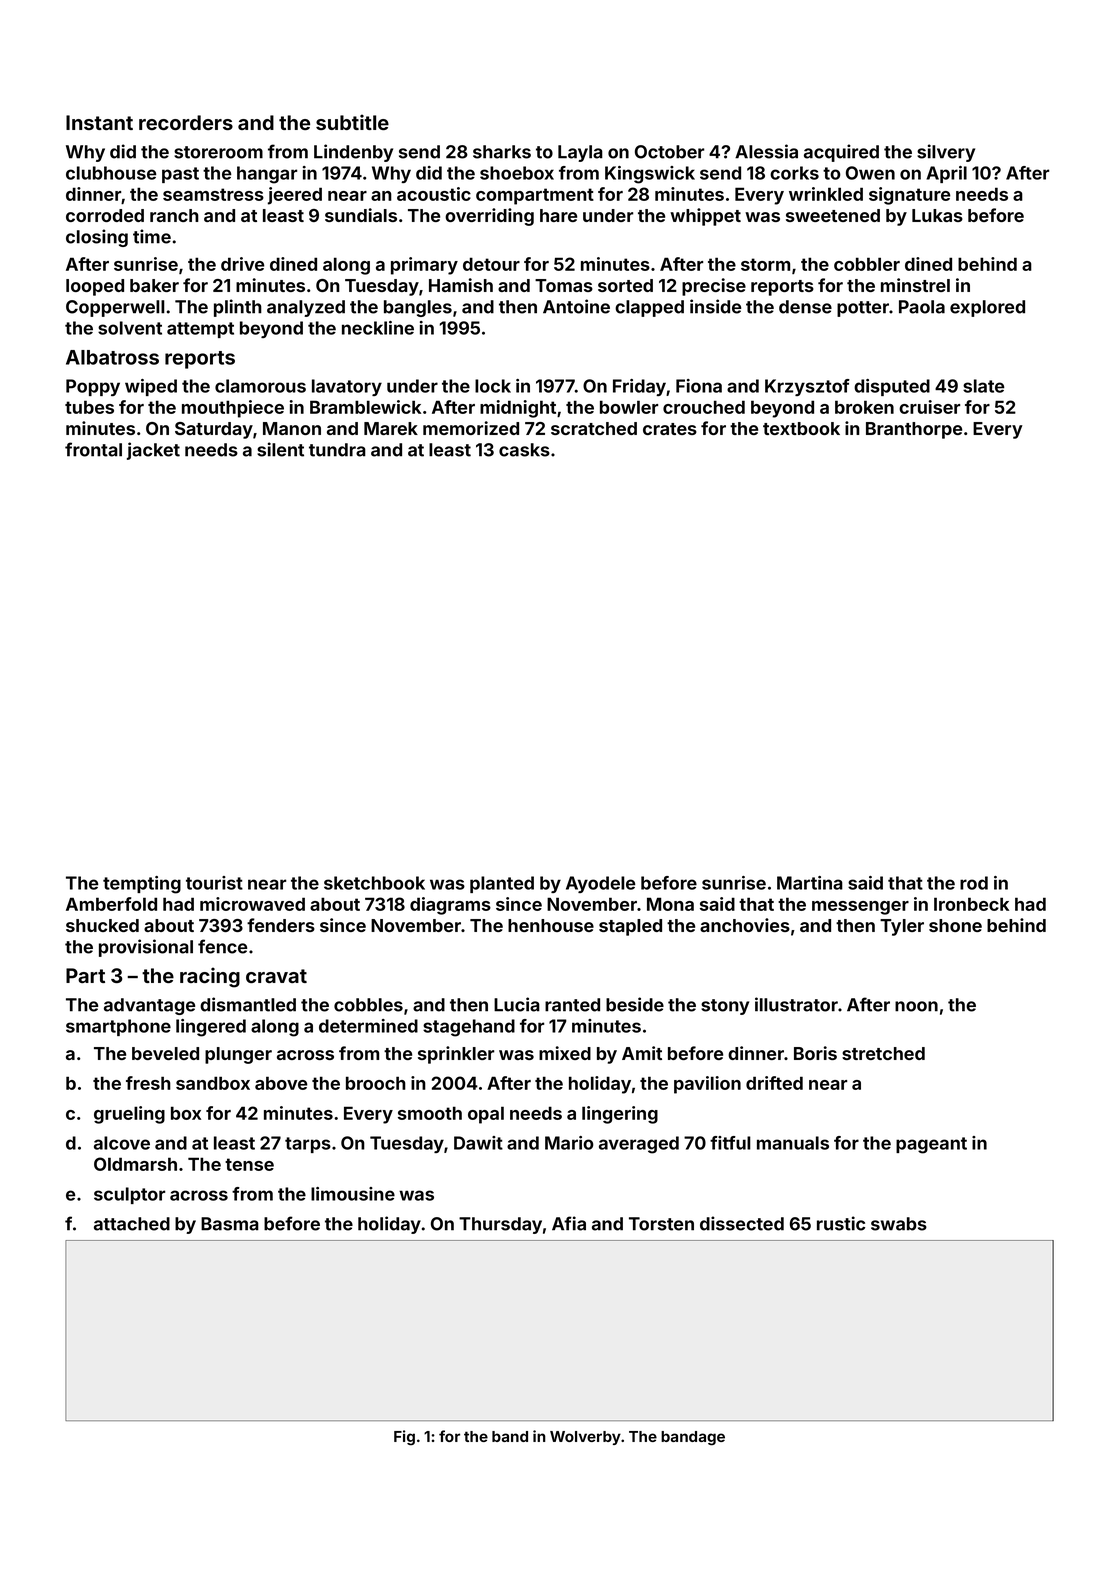 The width and height of the screenshot is (1119, 1583). What do you see at coordinates (914, 430) in the screenshot?
I see `Branthorpe` at bounding box center [914, 430].
